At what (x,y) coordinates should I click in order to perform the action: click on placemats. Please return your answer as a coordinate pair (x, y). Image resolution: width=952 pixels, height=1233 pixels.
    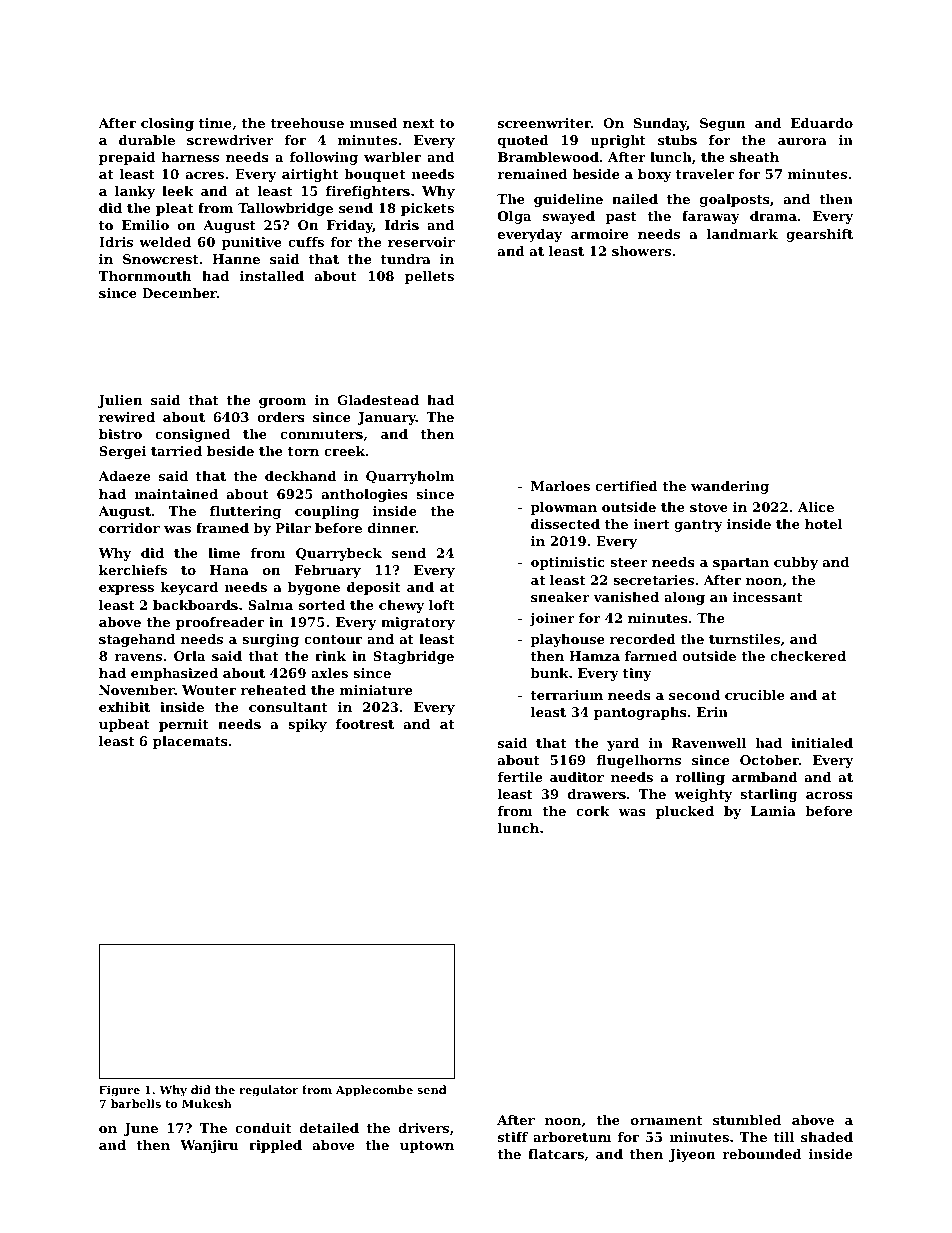
    Looking at the image, I should click on (190, 742).
